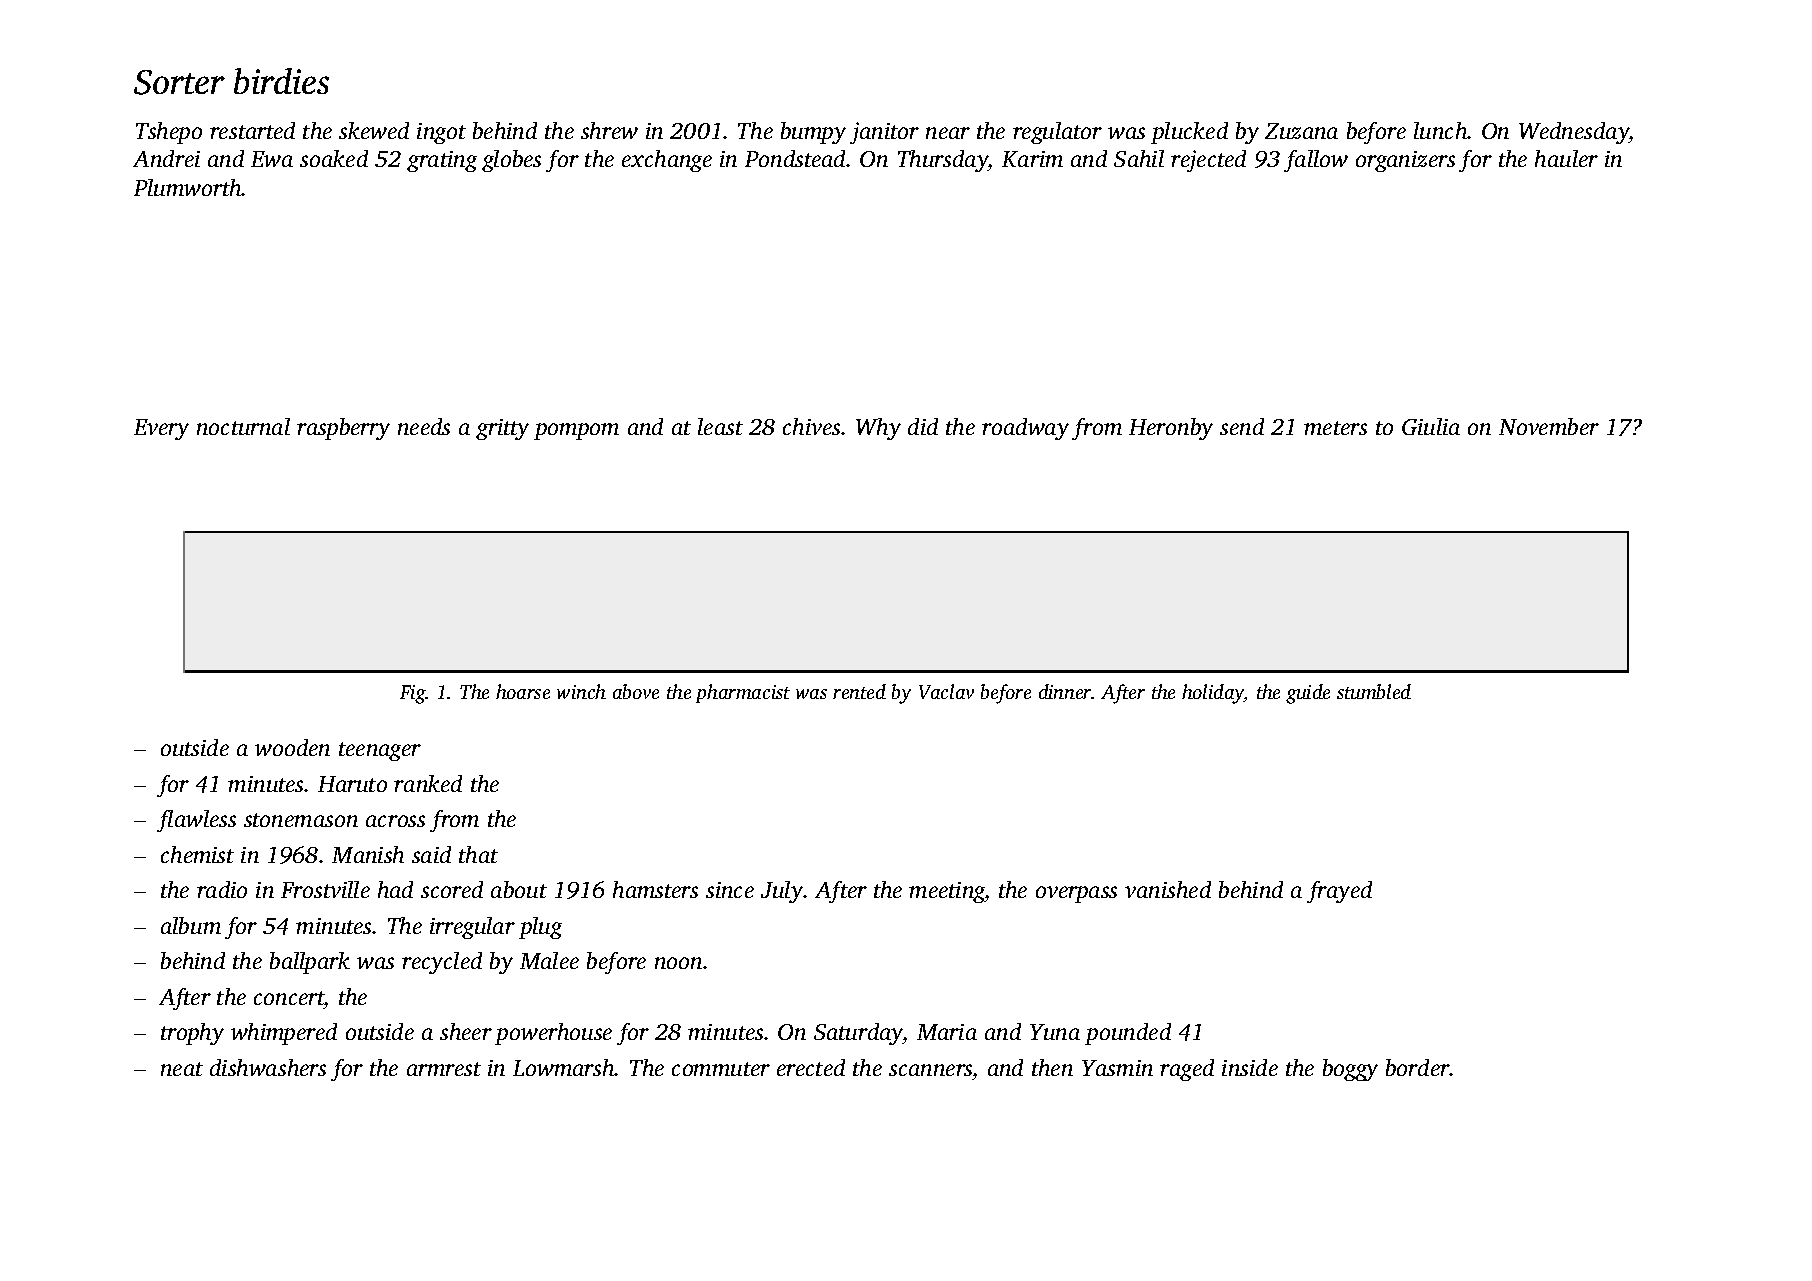 The image size is (1812, 1281). I want to click on boggy, so click(1350, 1070).
